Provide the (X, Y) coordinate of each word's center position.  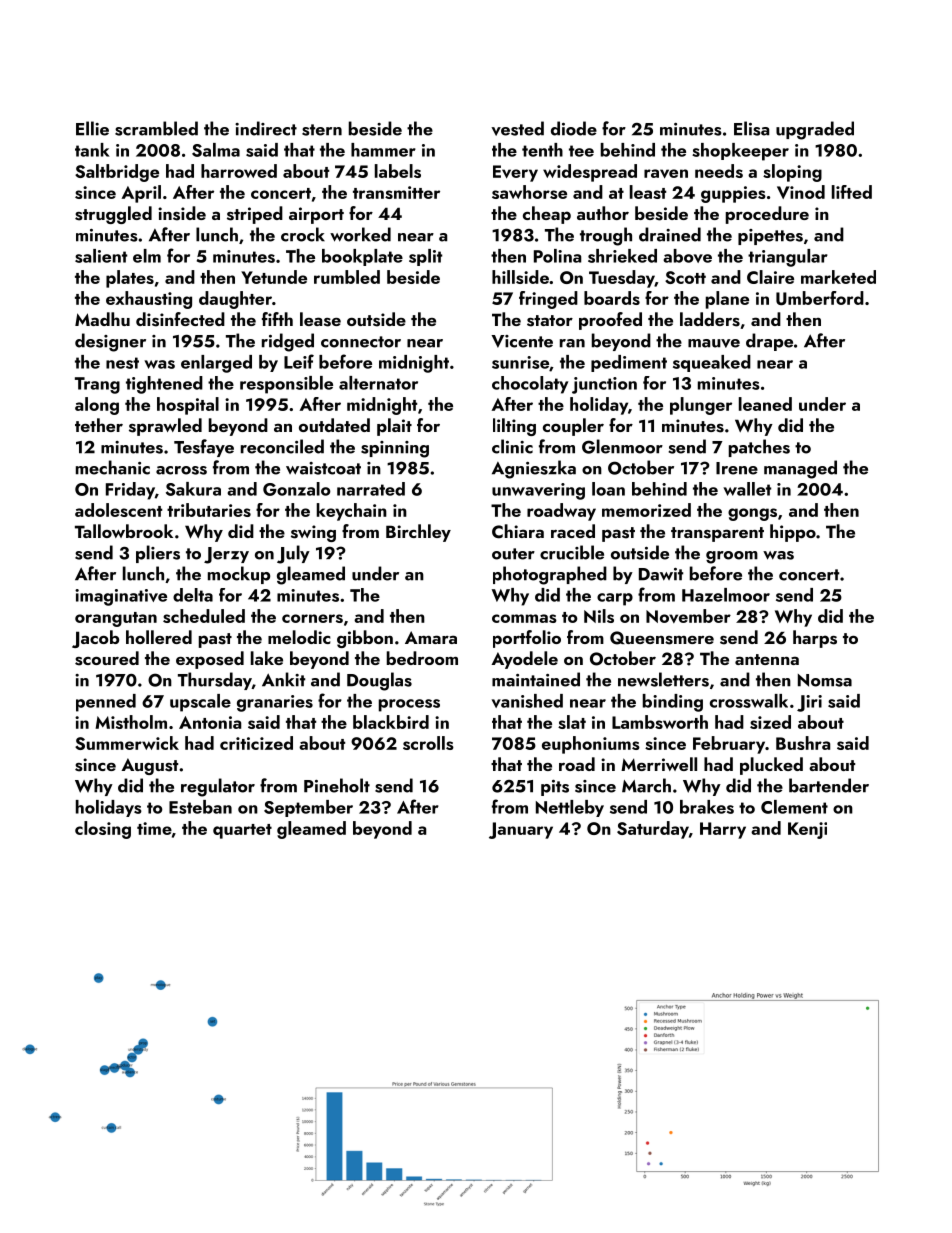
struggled (113, 215)
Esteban (200, 807)
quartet (242, 831)
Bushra (803, 743)
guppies (733, 194)
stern (322, 130)
